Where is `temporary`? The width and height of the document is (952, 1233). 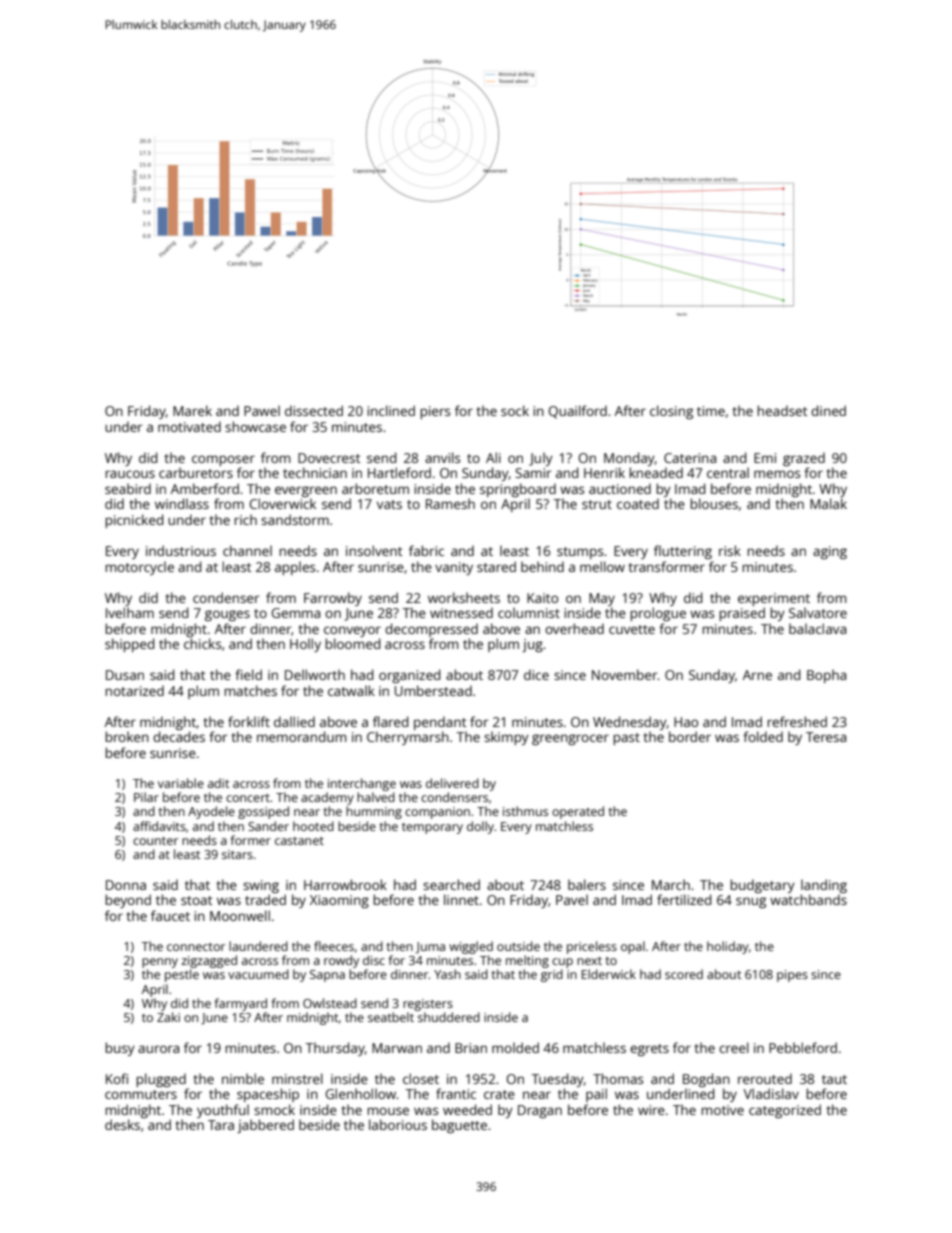
temporary is located at coordinates (432, 828).
